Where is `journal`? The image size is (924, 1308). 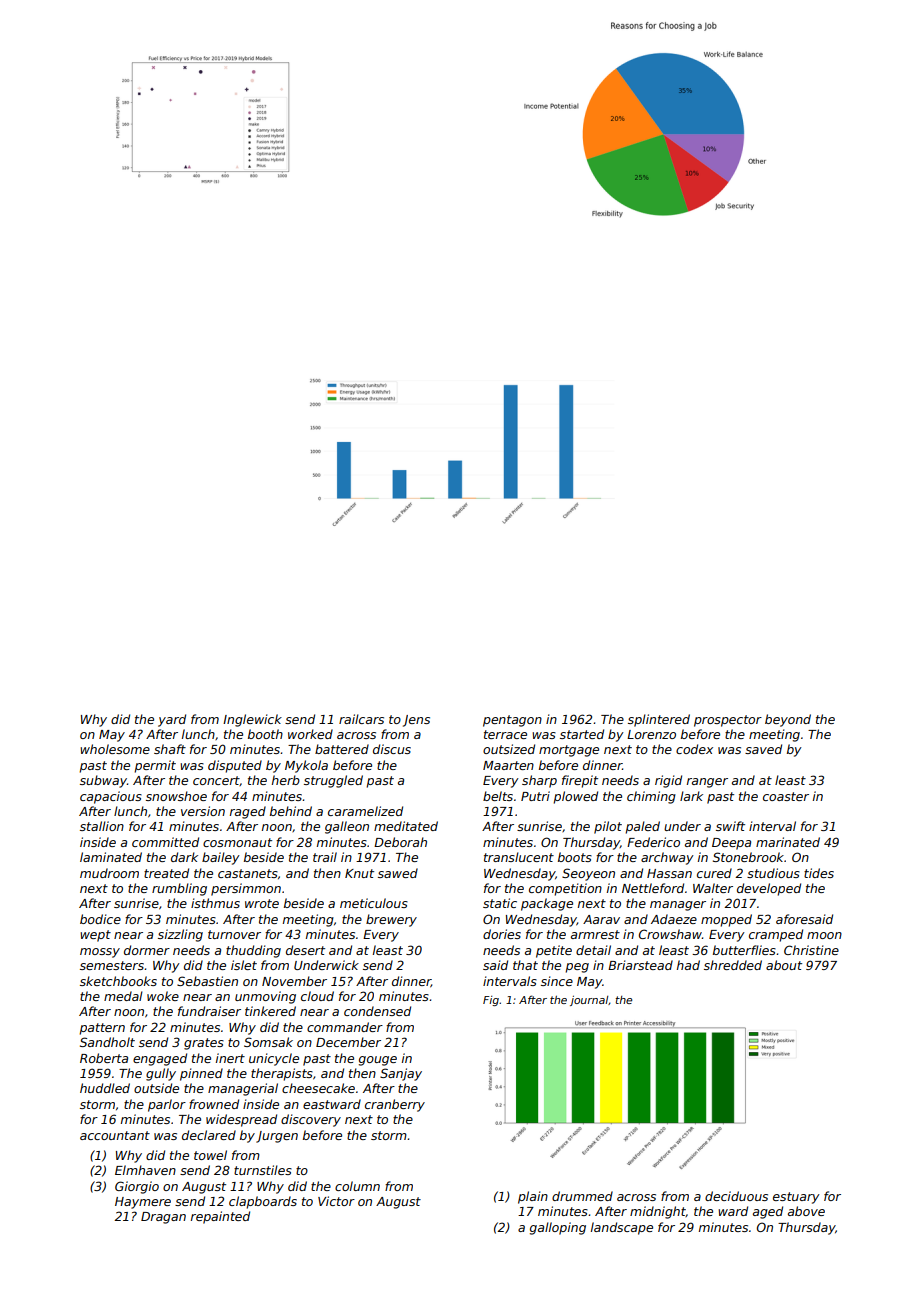 journal is located at coordinates (589, 1001).
